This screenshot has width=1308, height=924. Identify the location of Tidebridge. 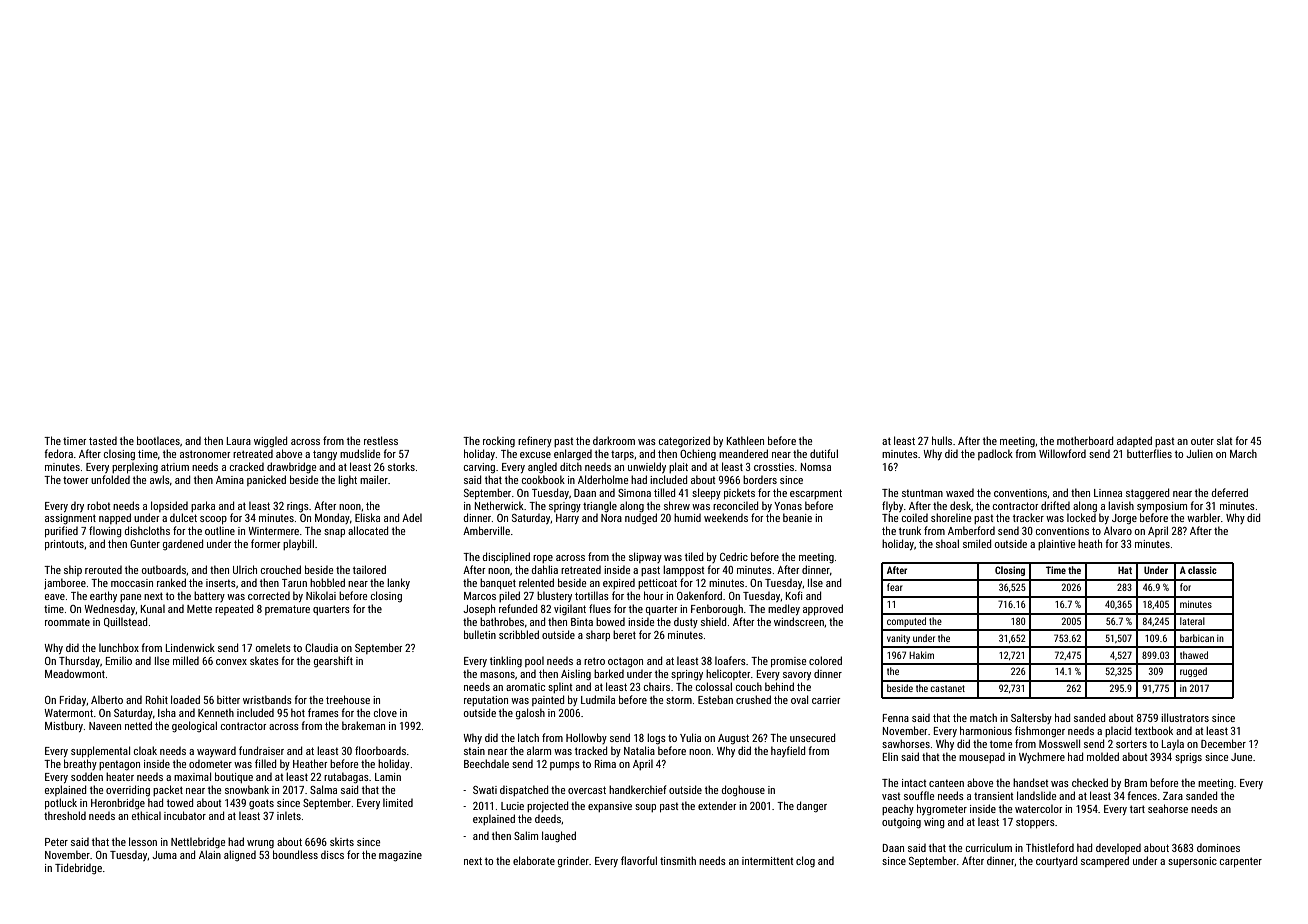
(78, 868).
